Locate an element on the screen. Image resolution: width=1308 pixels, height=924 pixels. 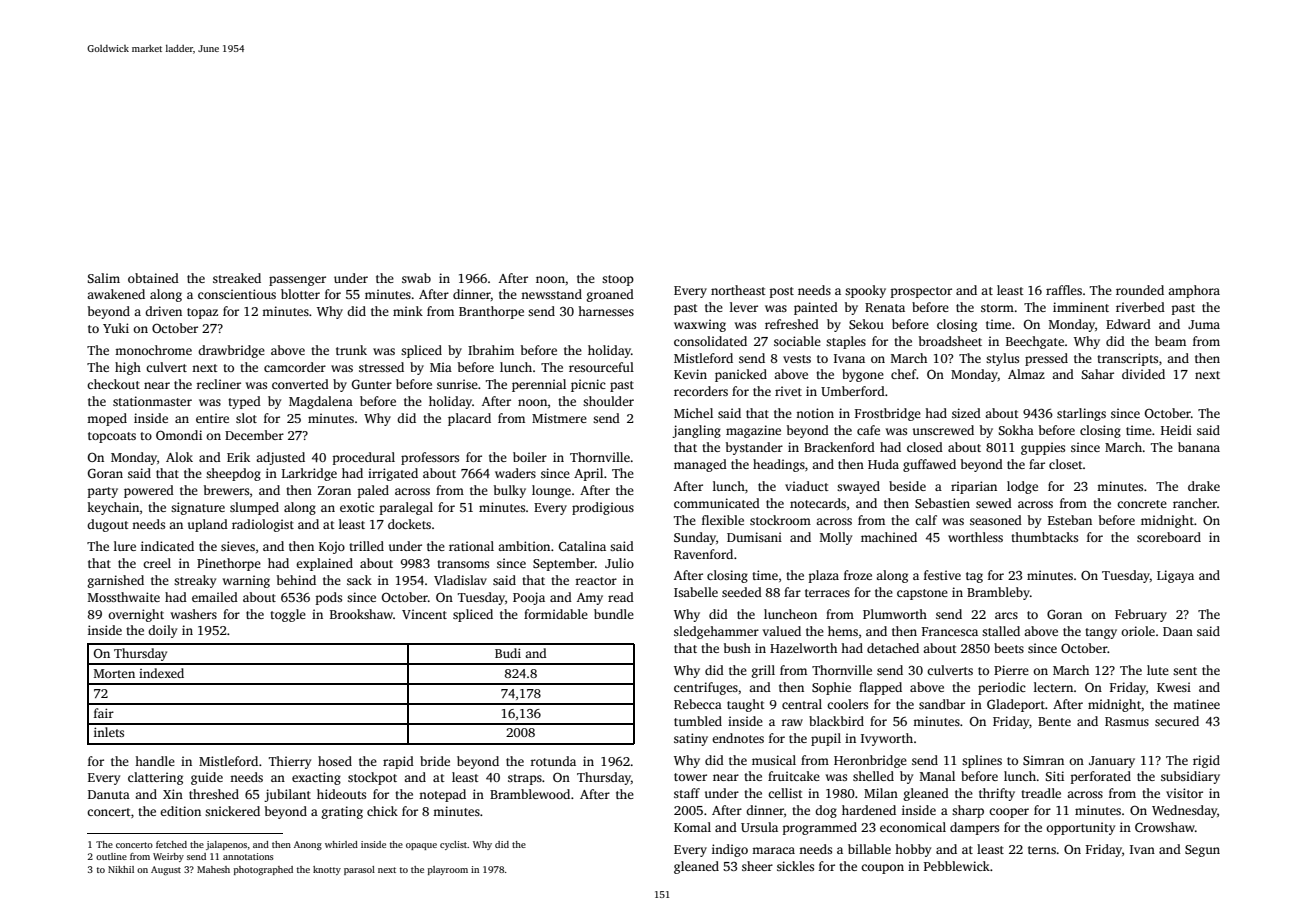
Yuki is located at coordinates (116, 328).
